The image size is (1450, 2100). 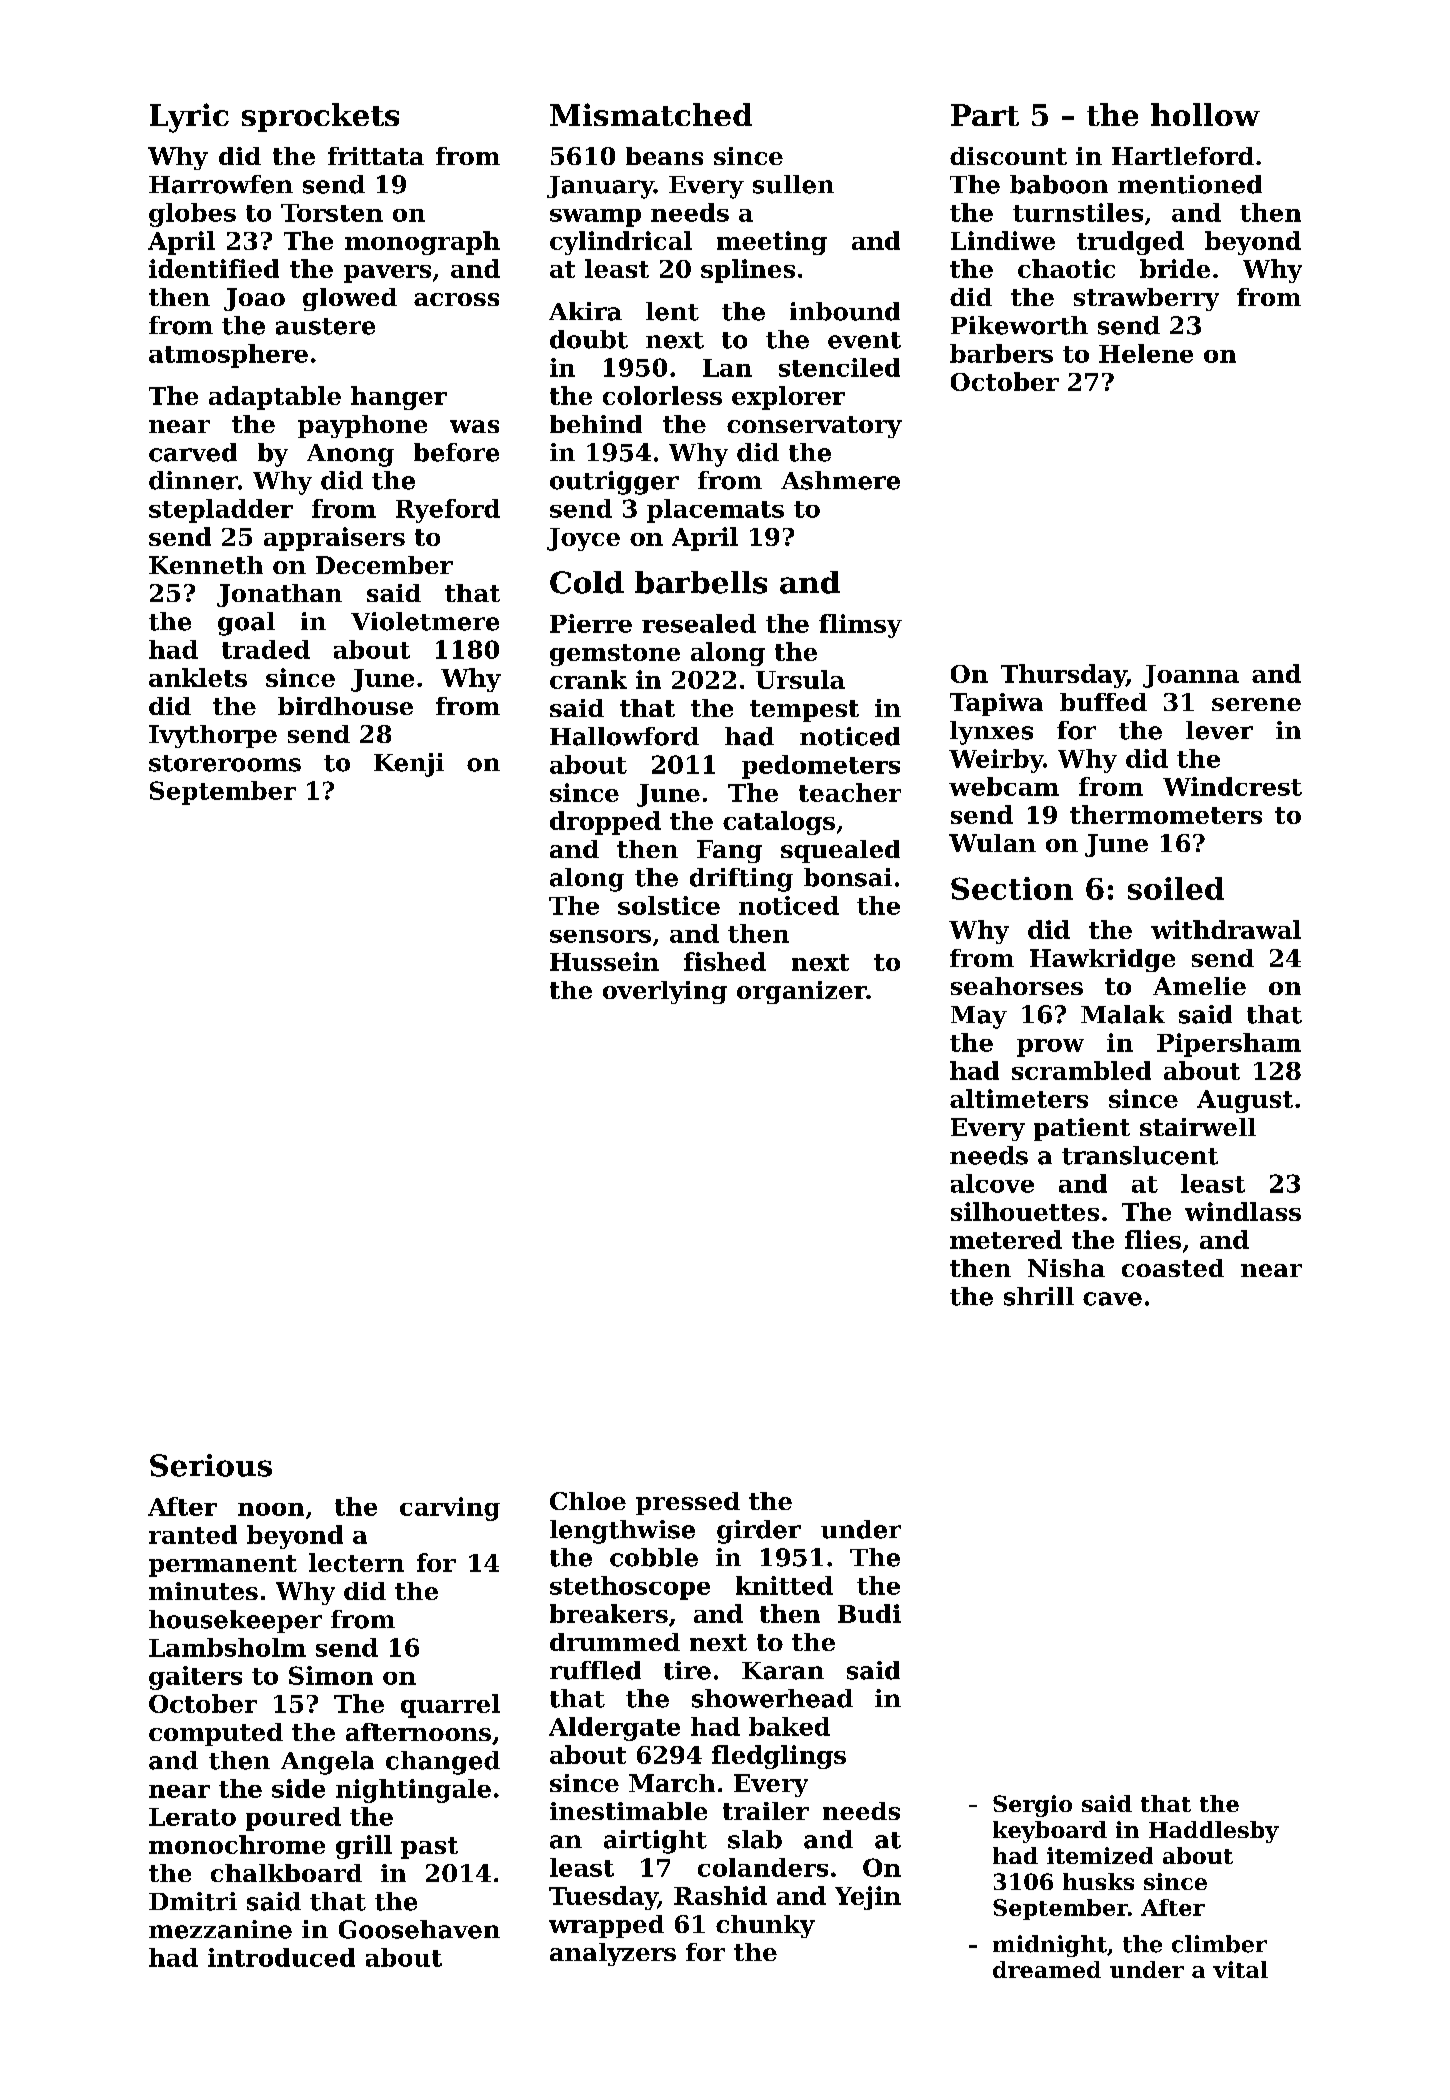 What do you see at coordinates (225, 763) in the screenshot?
I see `storerooms` at bounding box center [225, 763].
